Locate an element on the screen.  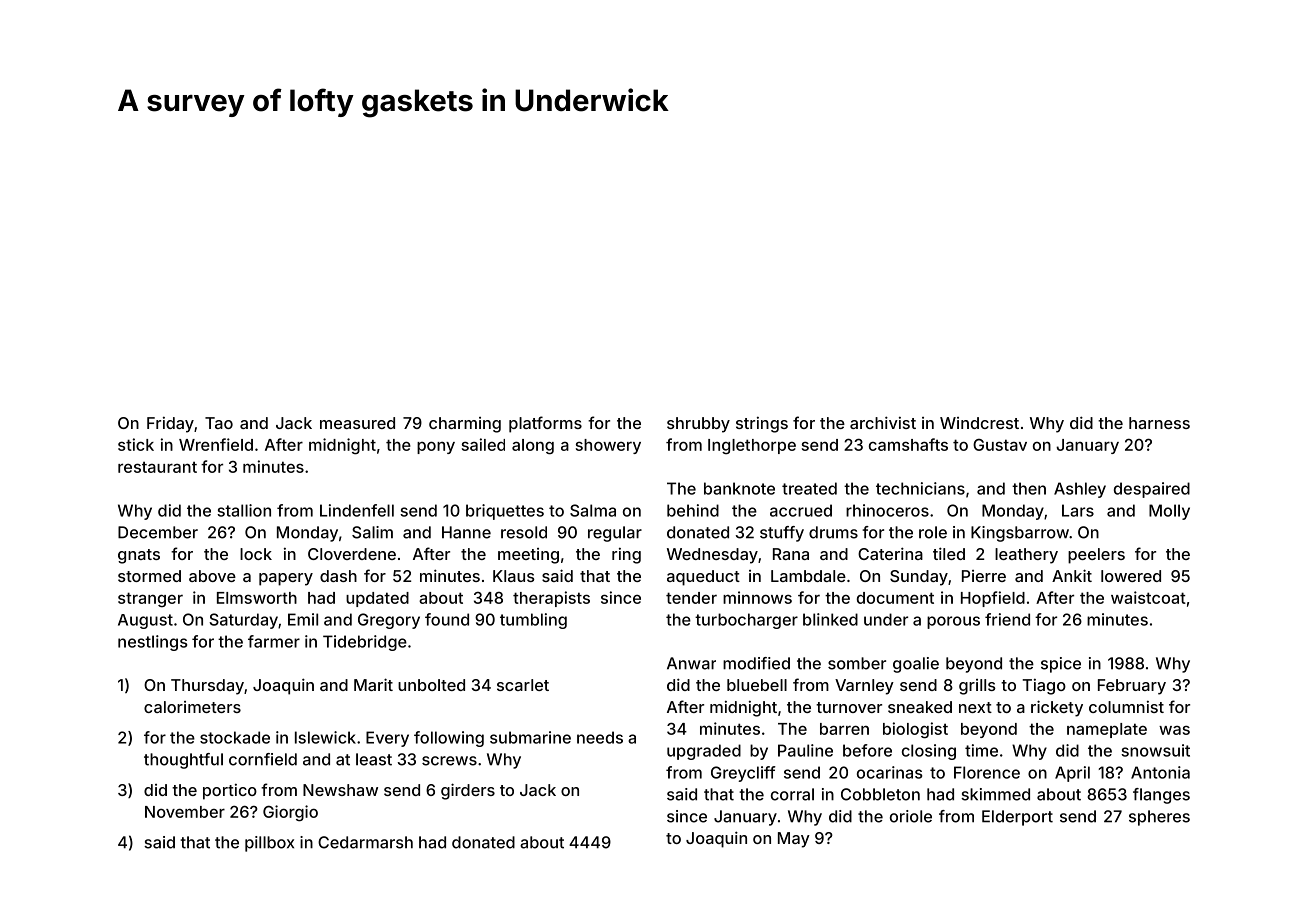
Wednesday is located at coordinates (712, 556).
